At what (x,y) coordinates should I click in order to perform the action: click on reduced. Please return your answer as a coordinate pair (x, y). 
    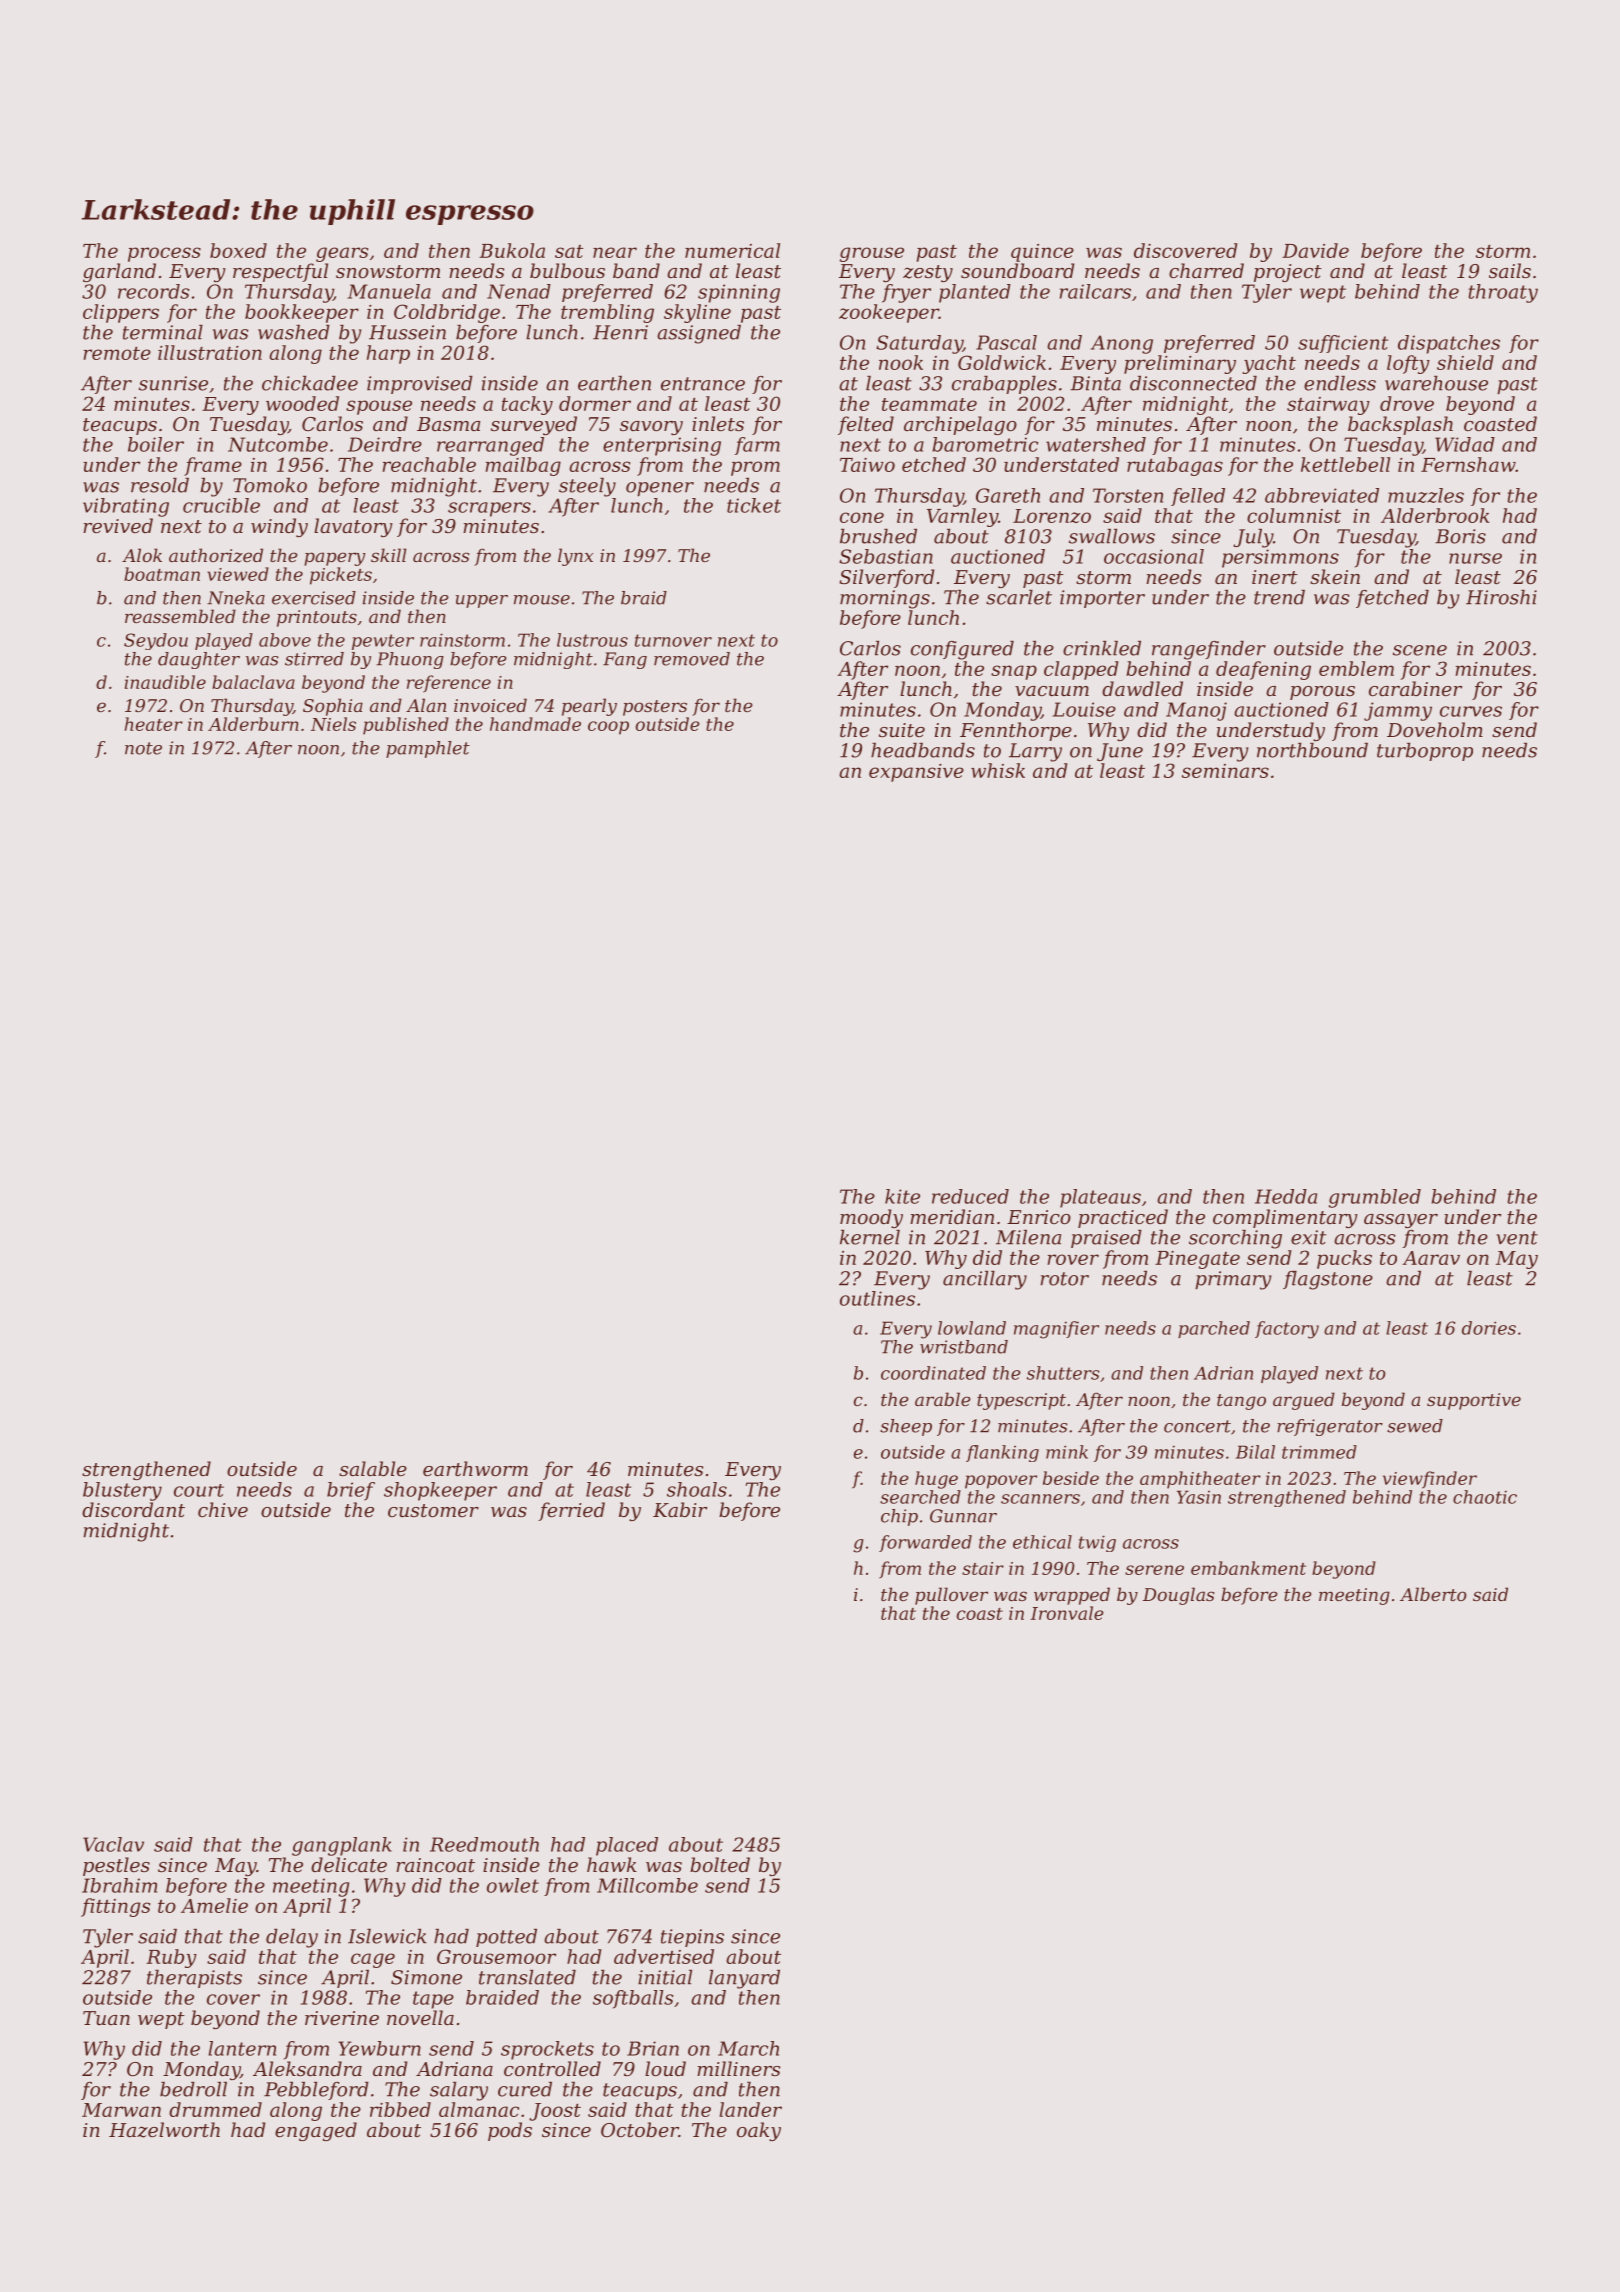
    Looking at the image, I should click on (970, 1196).
